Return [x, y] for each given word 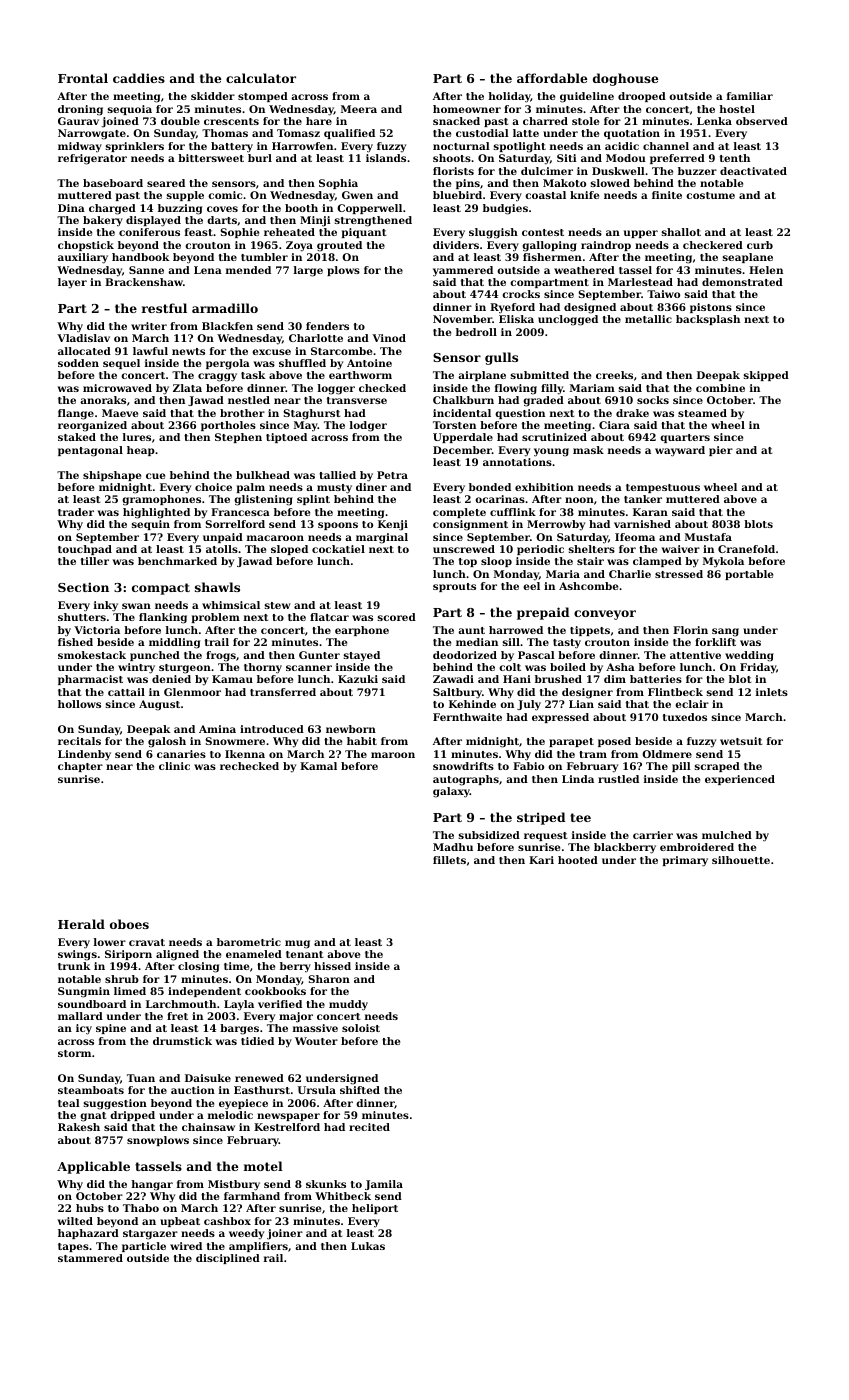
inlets [772, 692]
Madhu [453, 847]
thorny [263, 668]
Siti [567, 158]
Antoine [369, 363]
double [180, 121]
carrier [653, 835]
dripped [132, 1116]
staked [77, 437]
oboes [129, 924]
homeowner [467, 109]
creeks [614, 375]
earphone [362, 631]
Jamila [384, 1185]
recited [369, 1127]
